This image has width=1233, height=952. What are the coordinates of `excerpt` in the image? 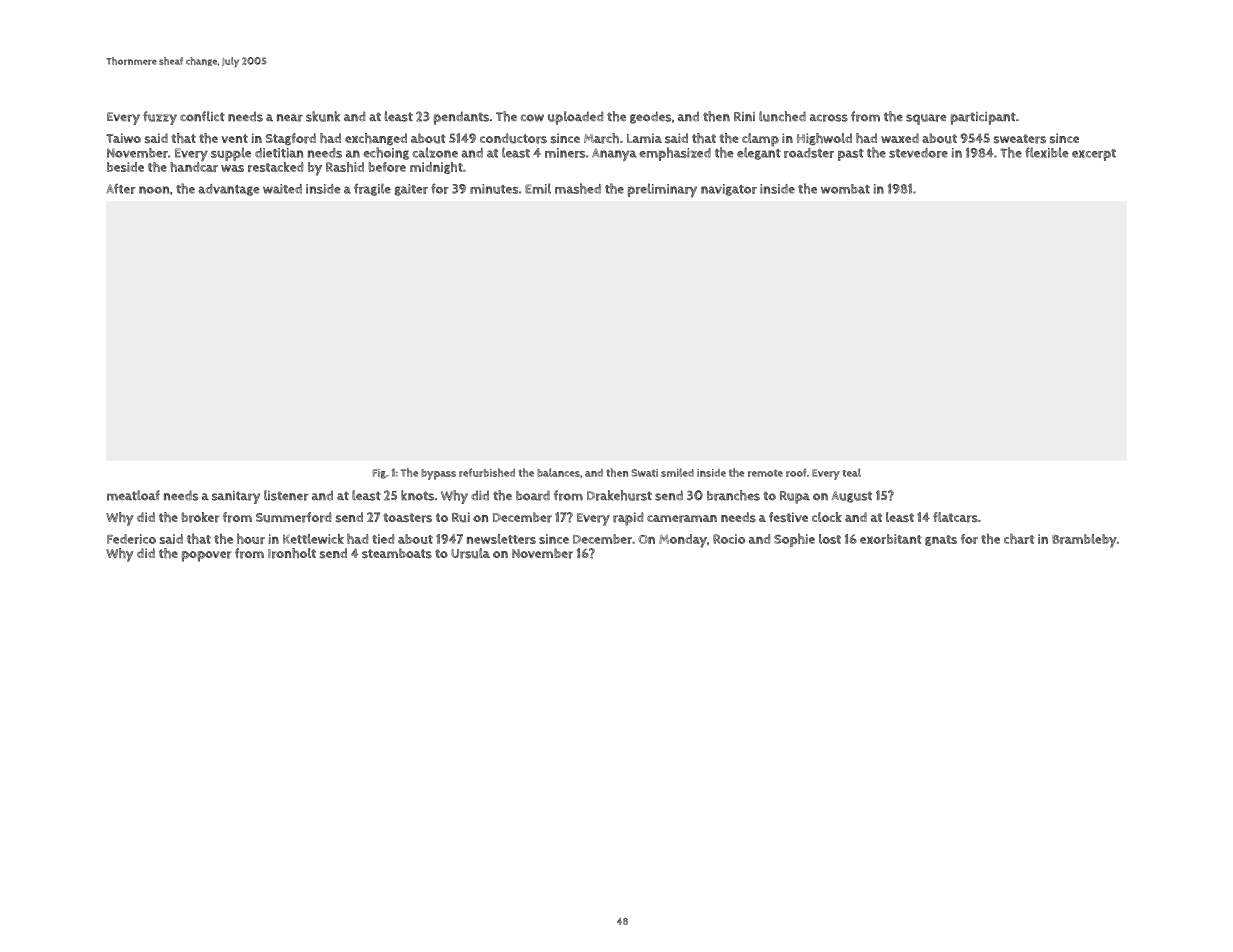 It's located at (1094, 155).
